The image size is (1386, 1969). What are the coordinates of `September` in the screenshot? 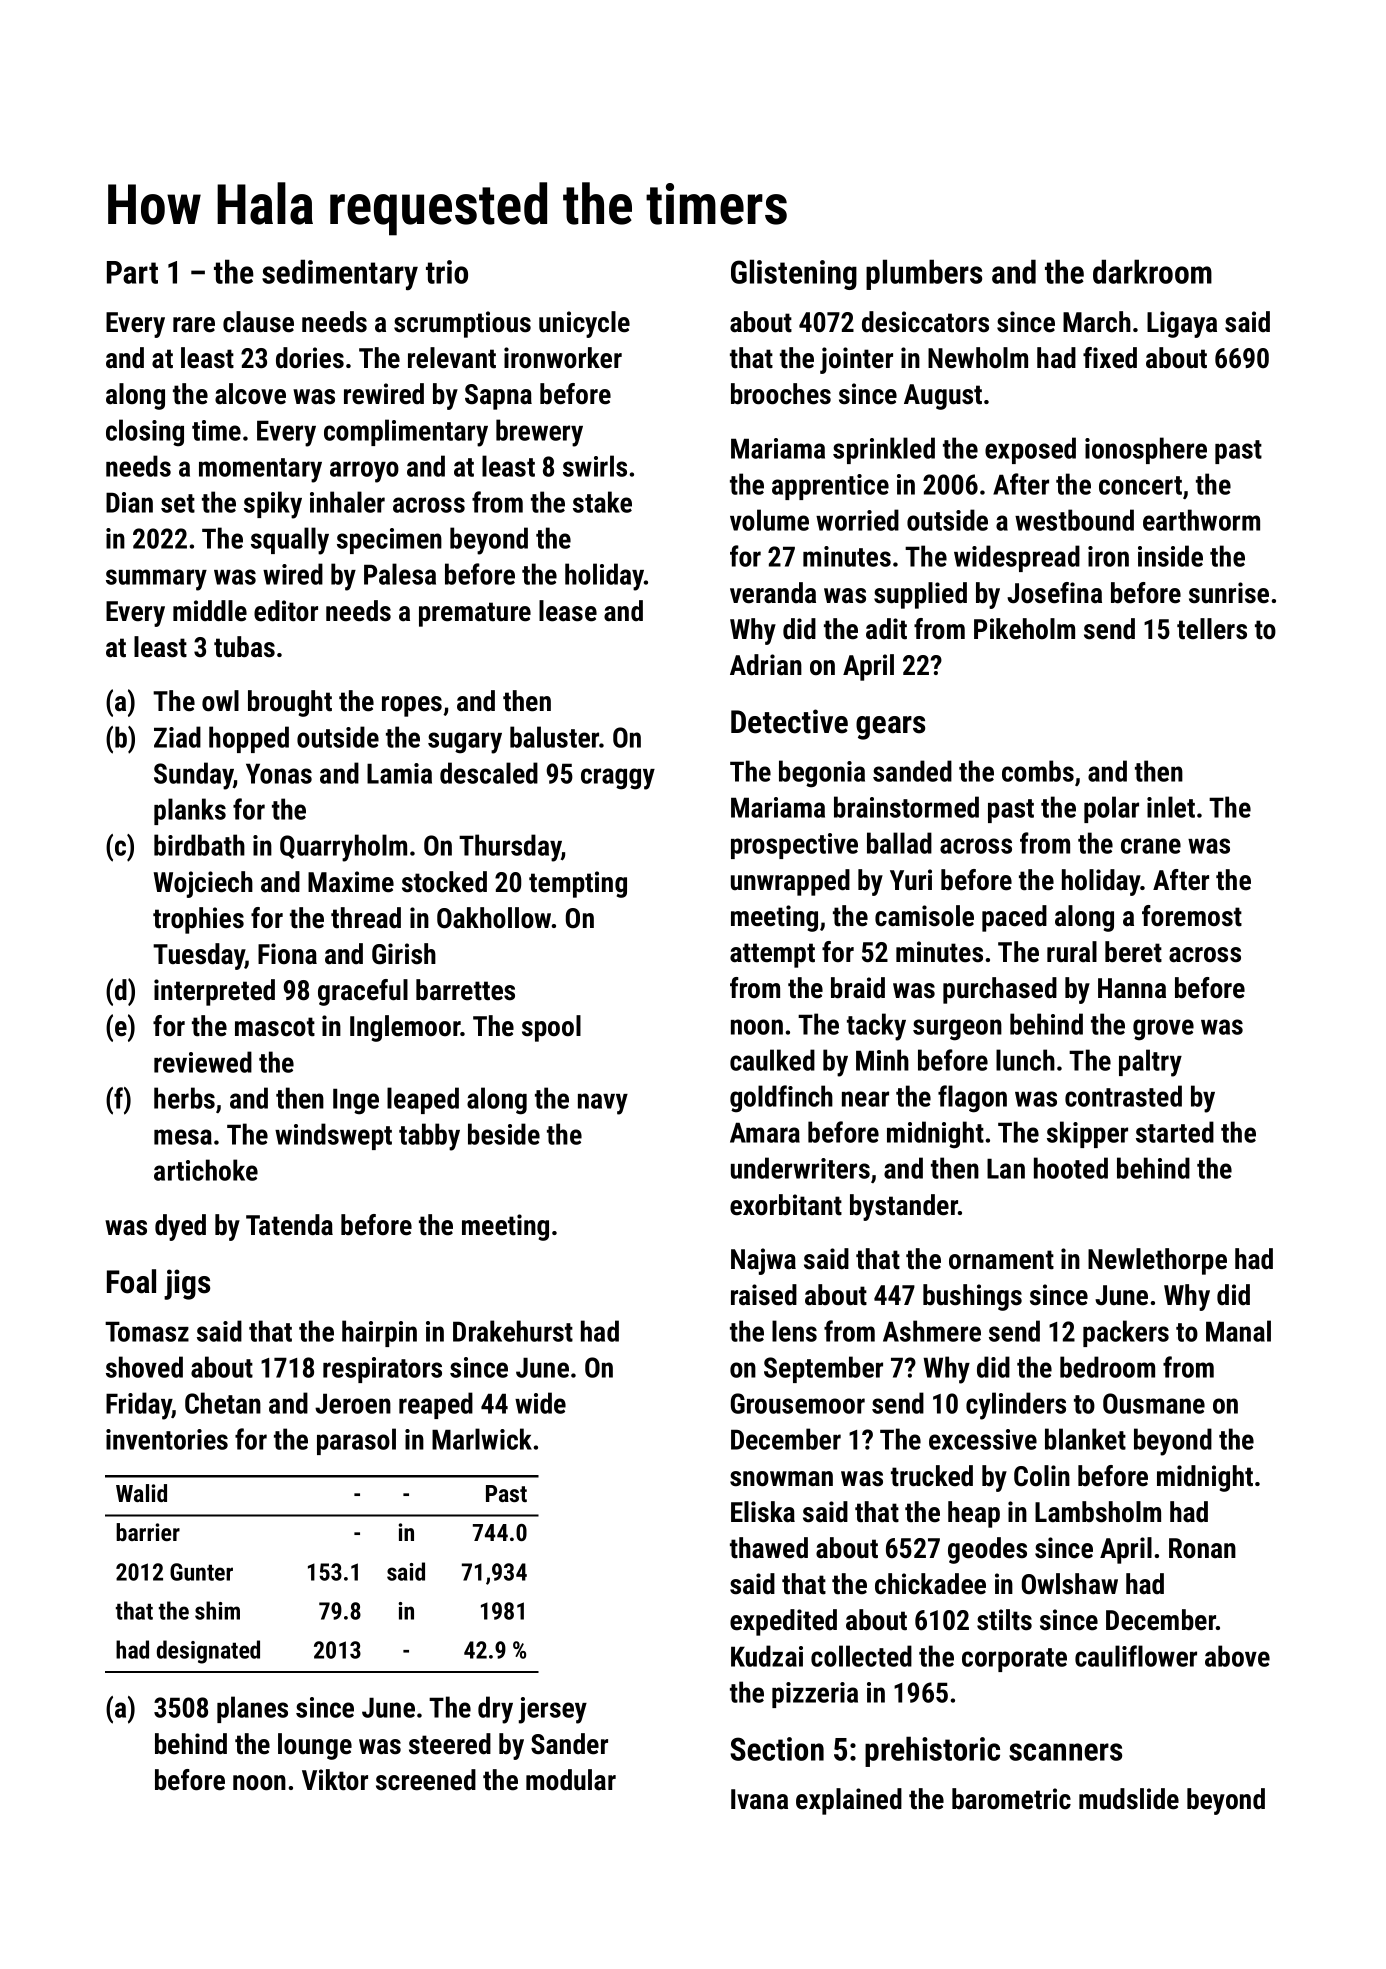 It's located at (823, 1369).
